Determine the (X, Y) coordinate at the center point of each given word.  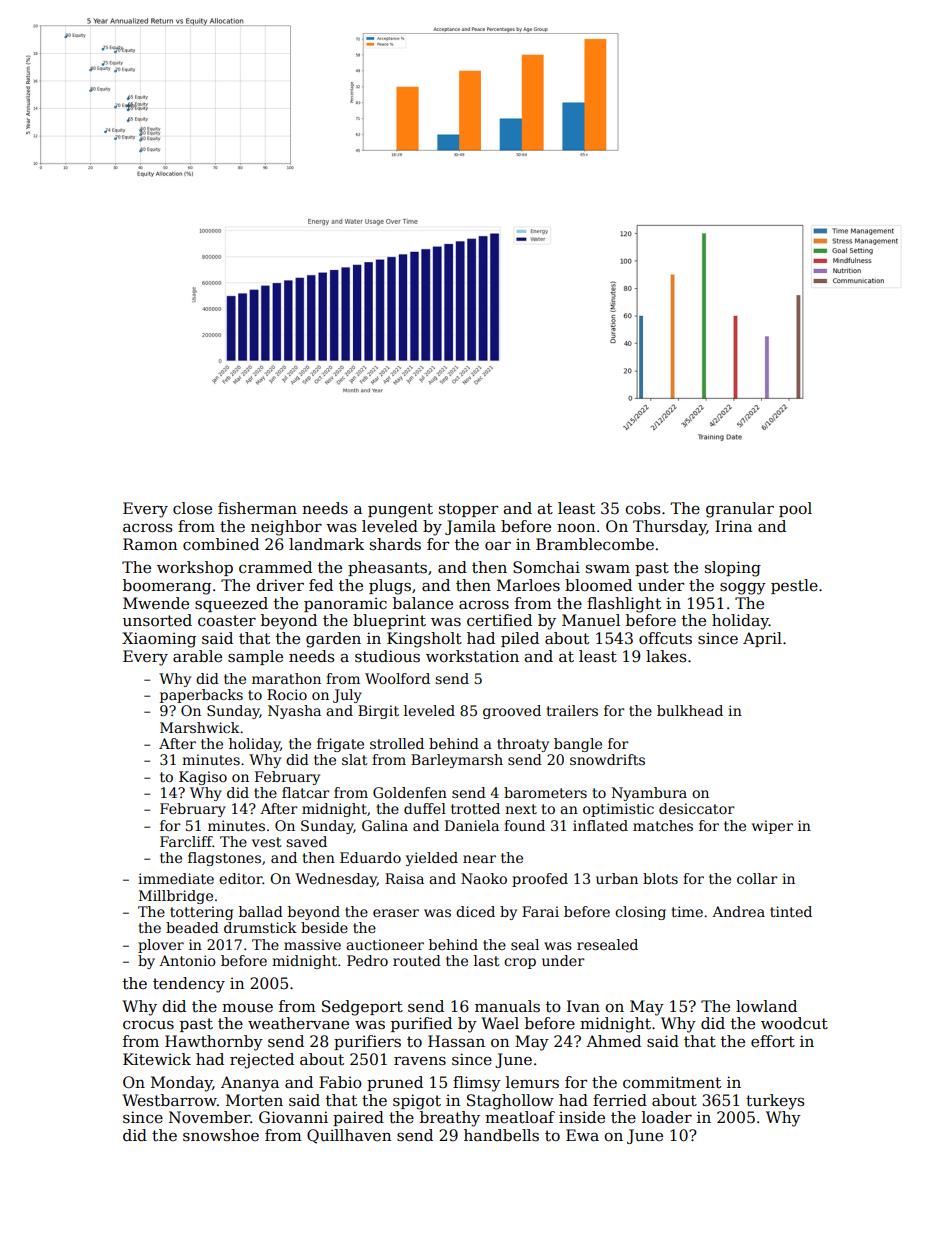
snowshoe (221, 1135)
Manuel (591, 620)
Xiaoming (159, 640)
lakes (666, 656)
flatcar (306, 792)
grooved (512, 712)
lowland (766, 1006)
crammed (275, 567)
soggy (743, 588)
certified (499, 620)
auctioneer (385, 944)
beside (324, 927)
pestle (794, 586)
